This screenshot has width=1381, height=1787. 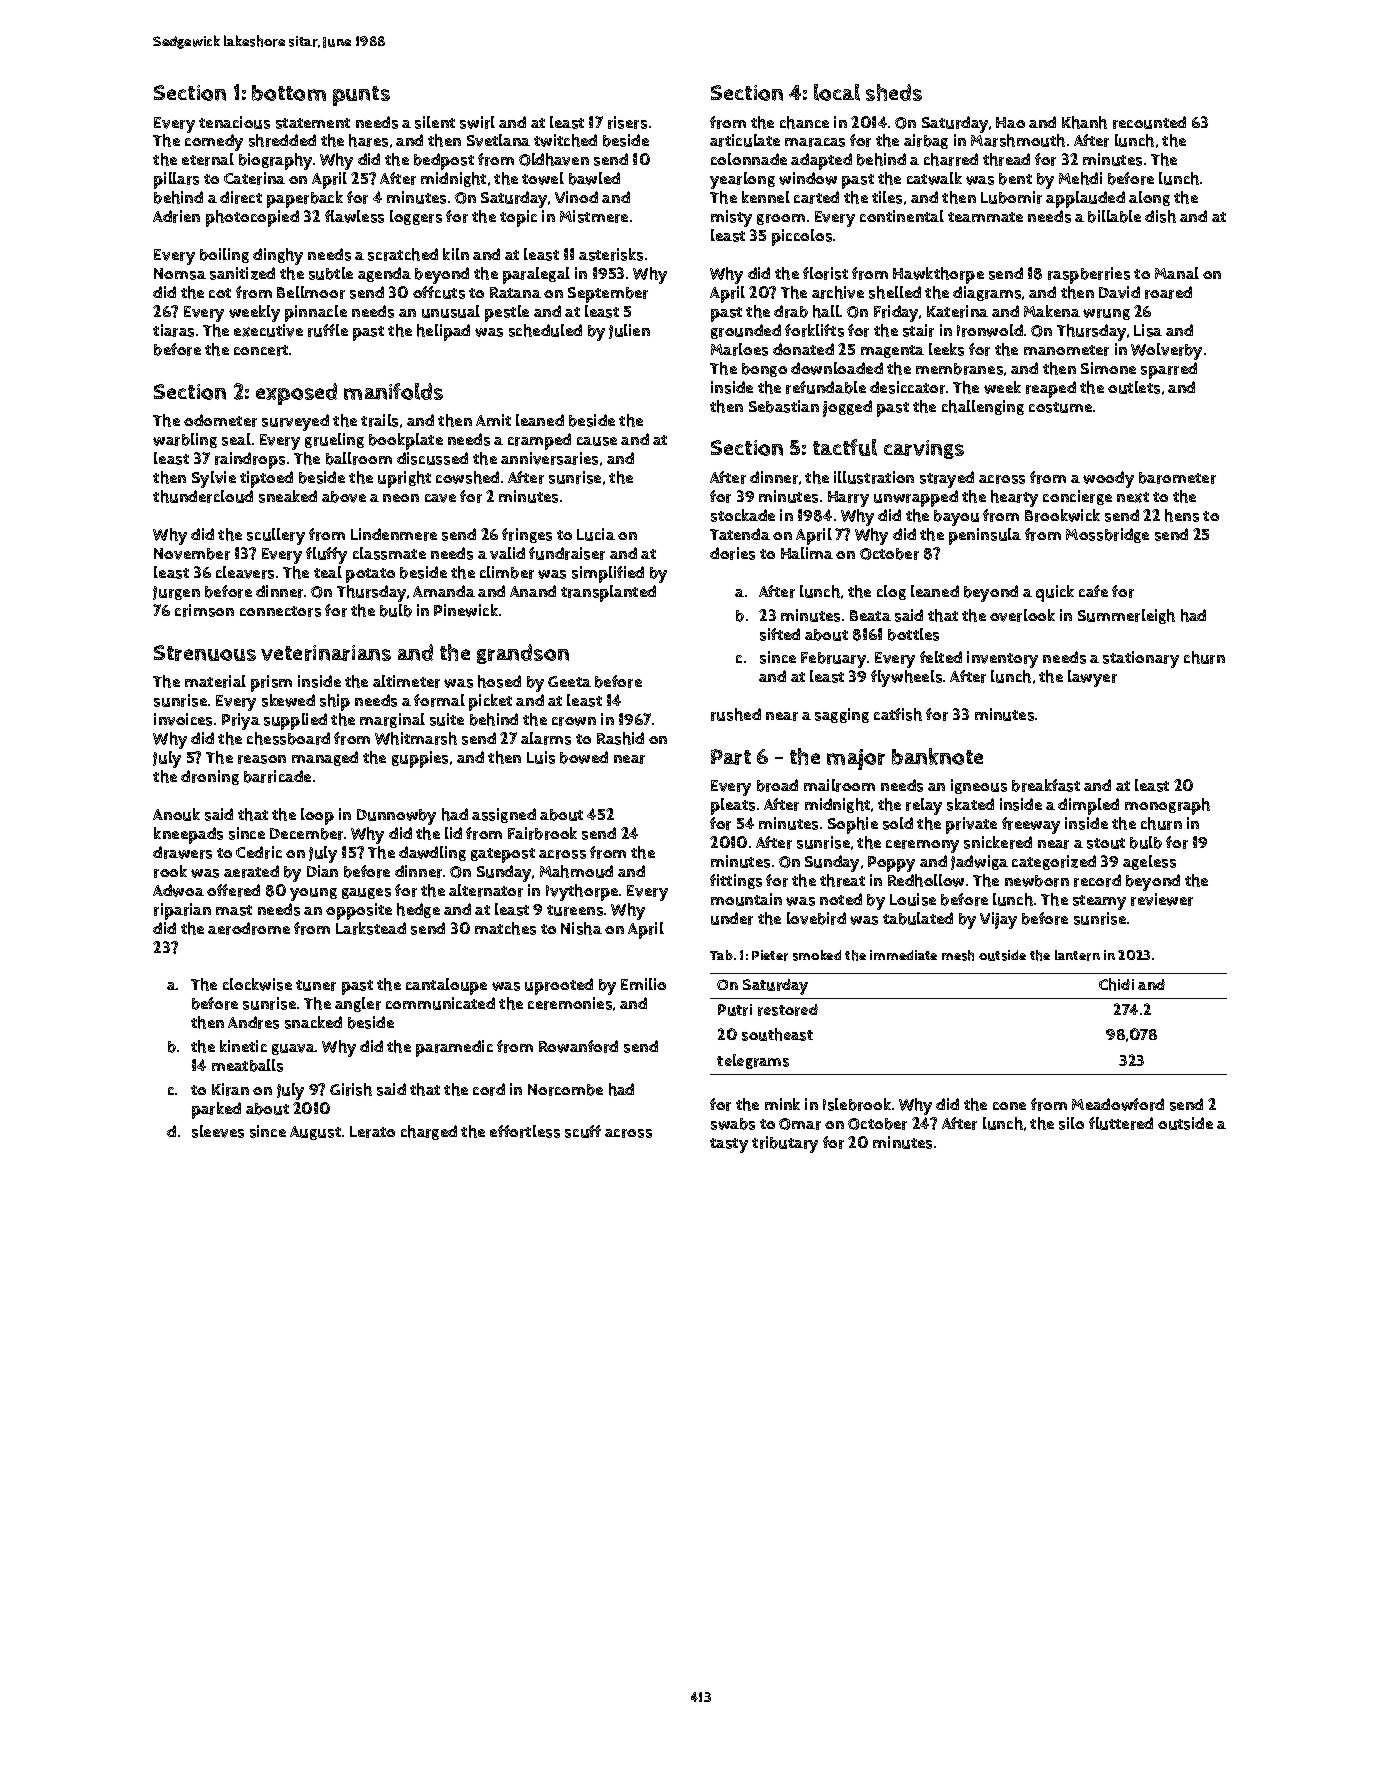 I want to click on November, so click(x=192, y=554).
